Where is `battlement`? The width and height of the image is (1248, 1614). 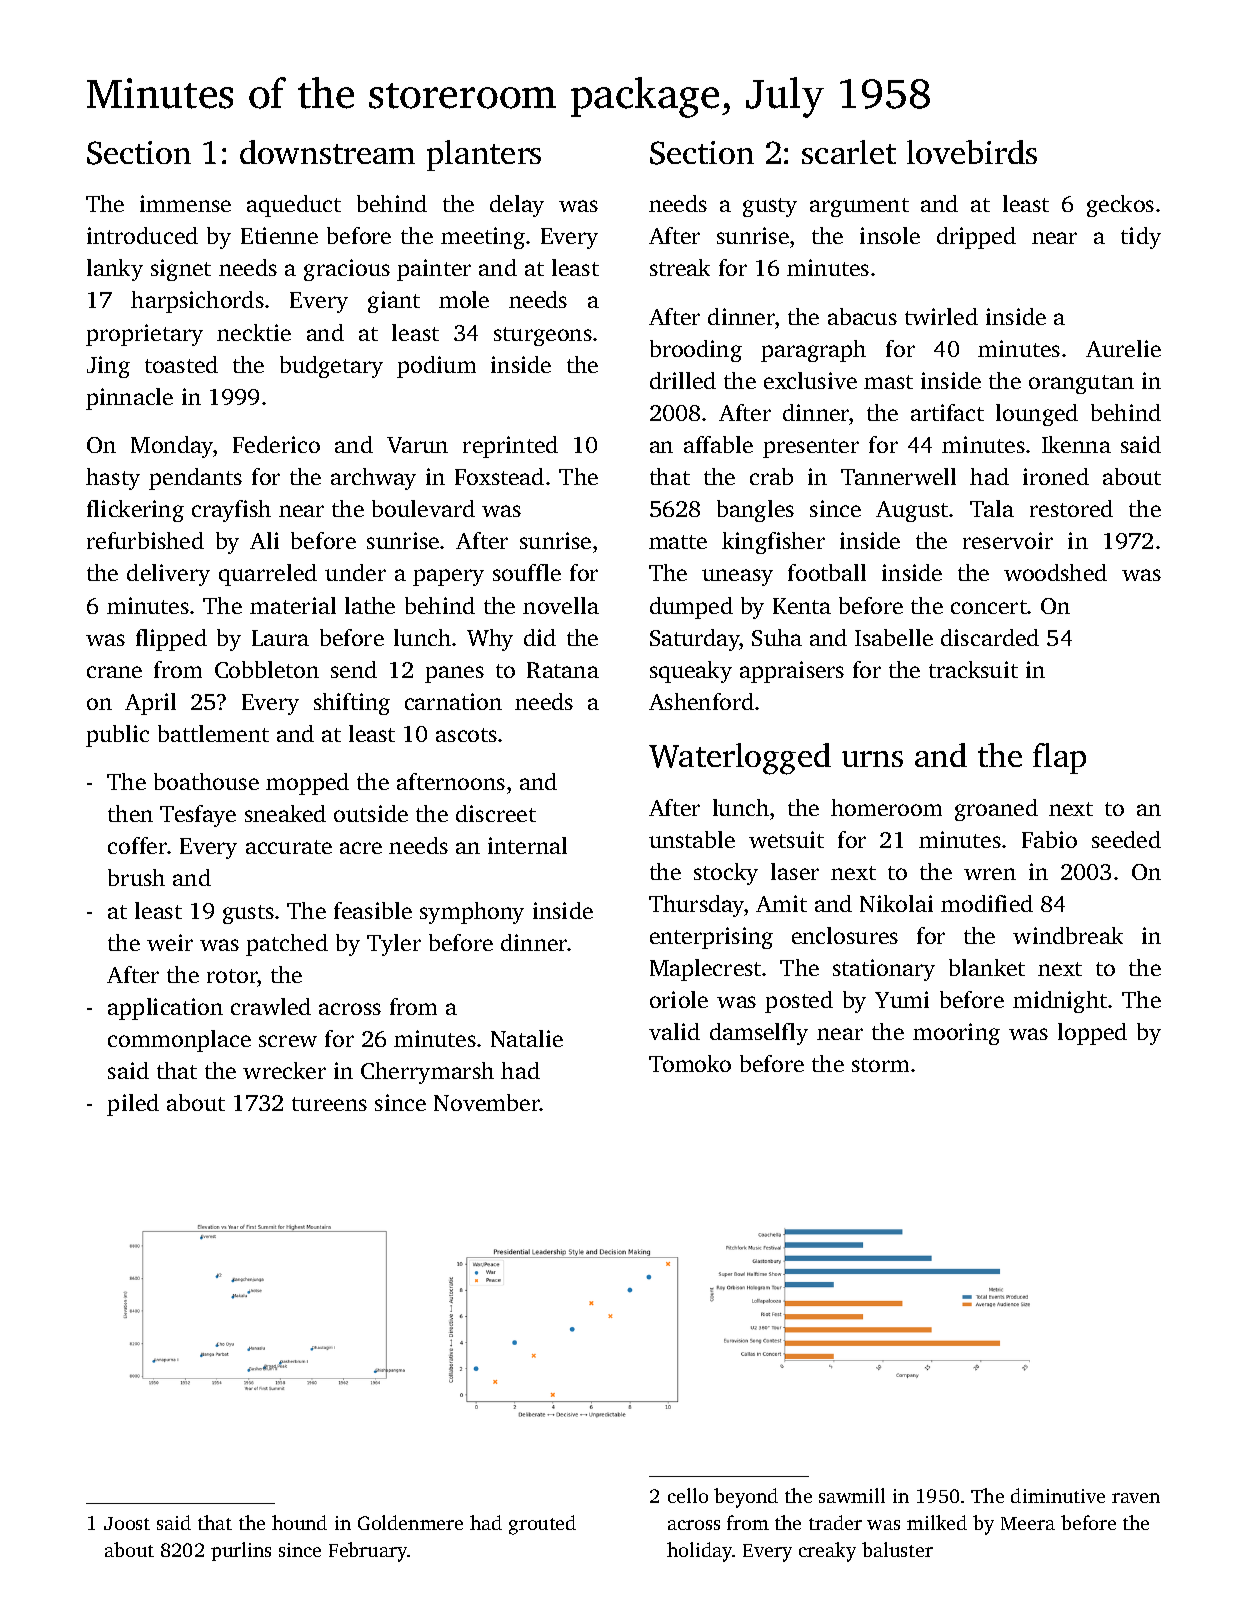 battlement is located at coordinates (213, 733).
